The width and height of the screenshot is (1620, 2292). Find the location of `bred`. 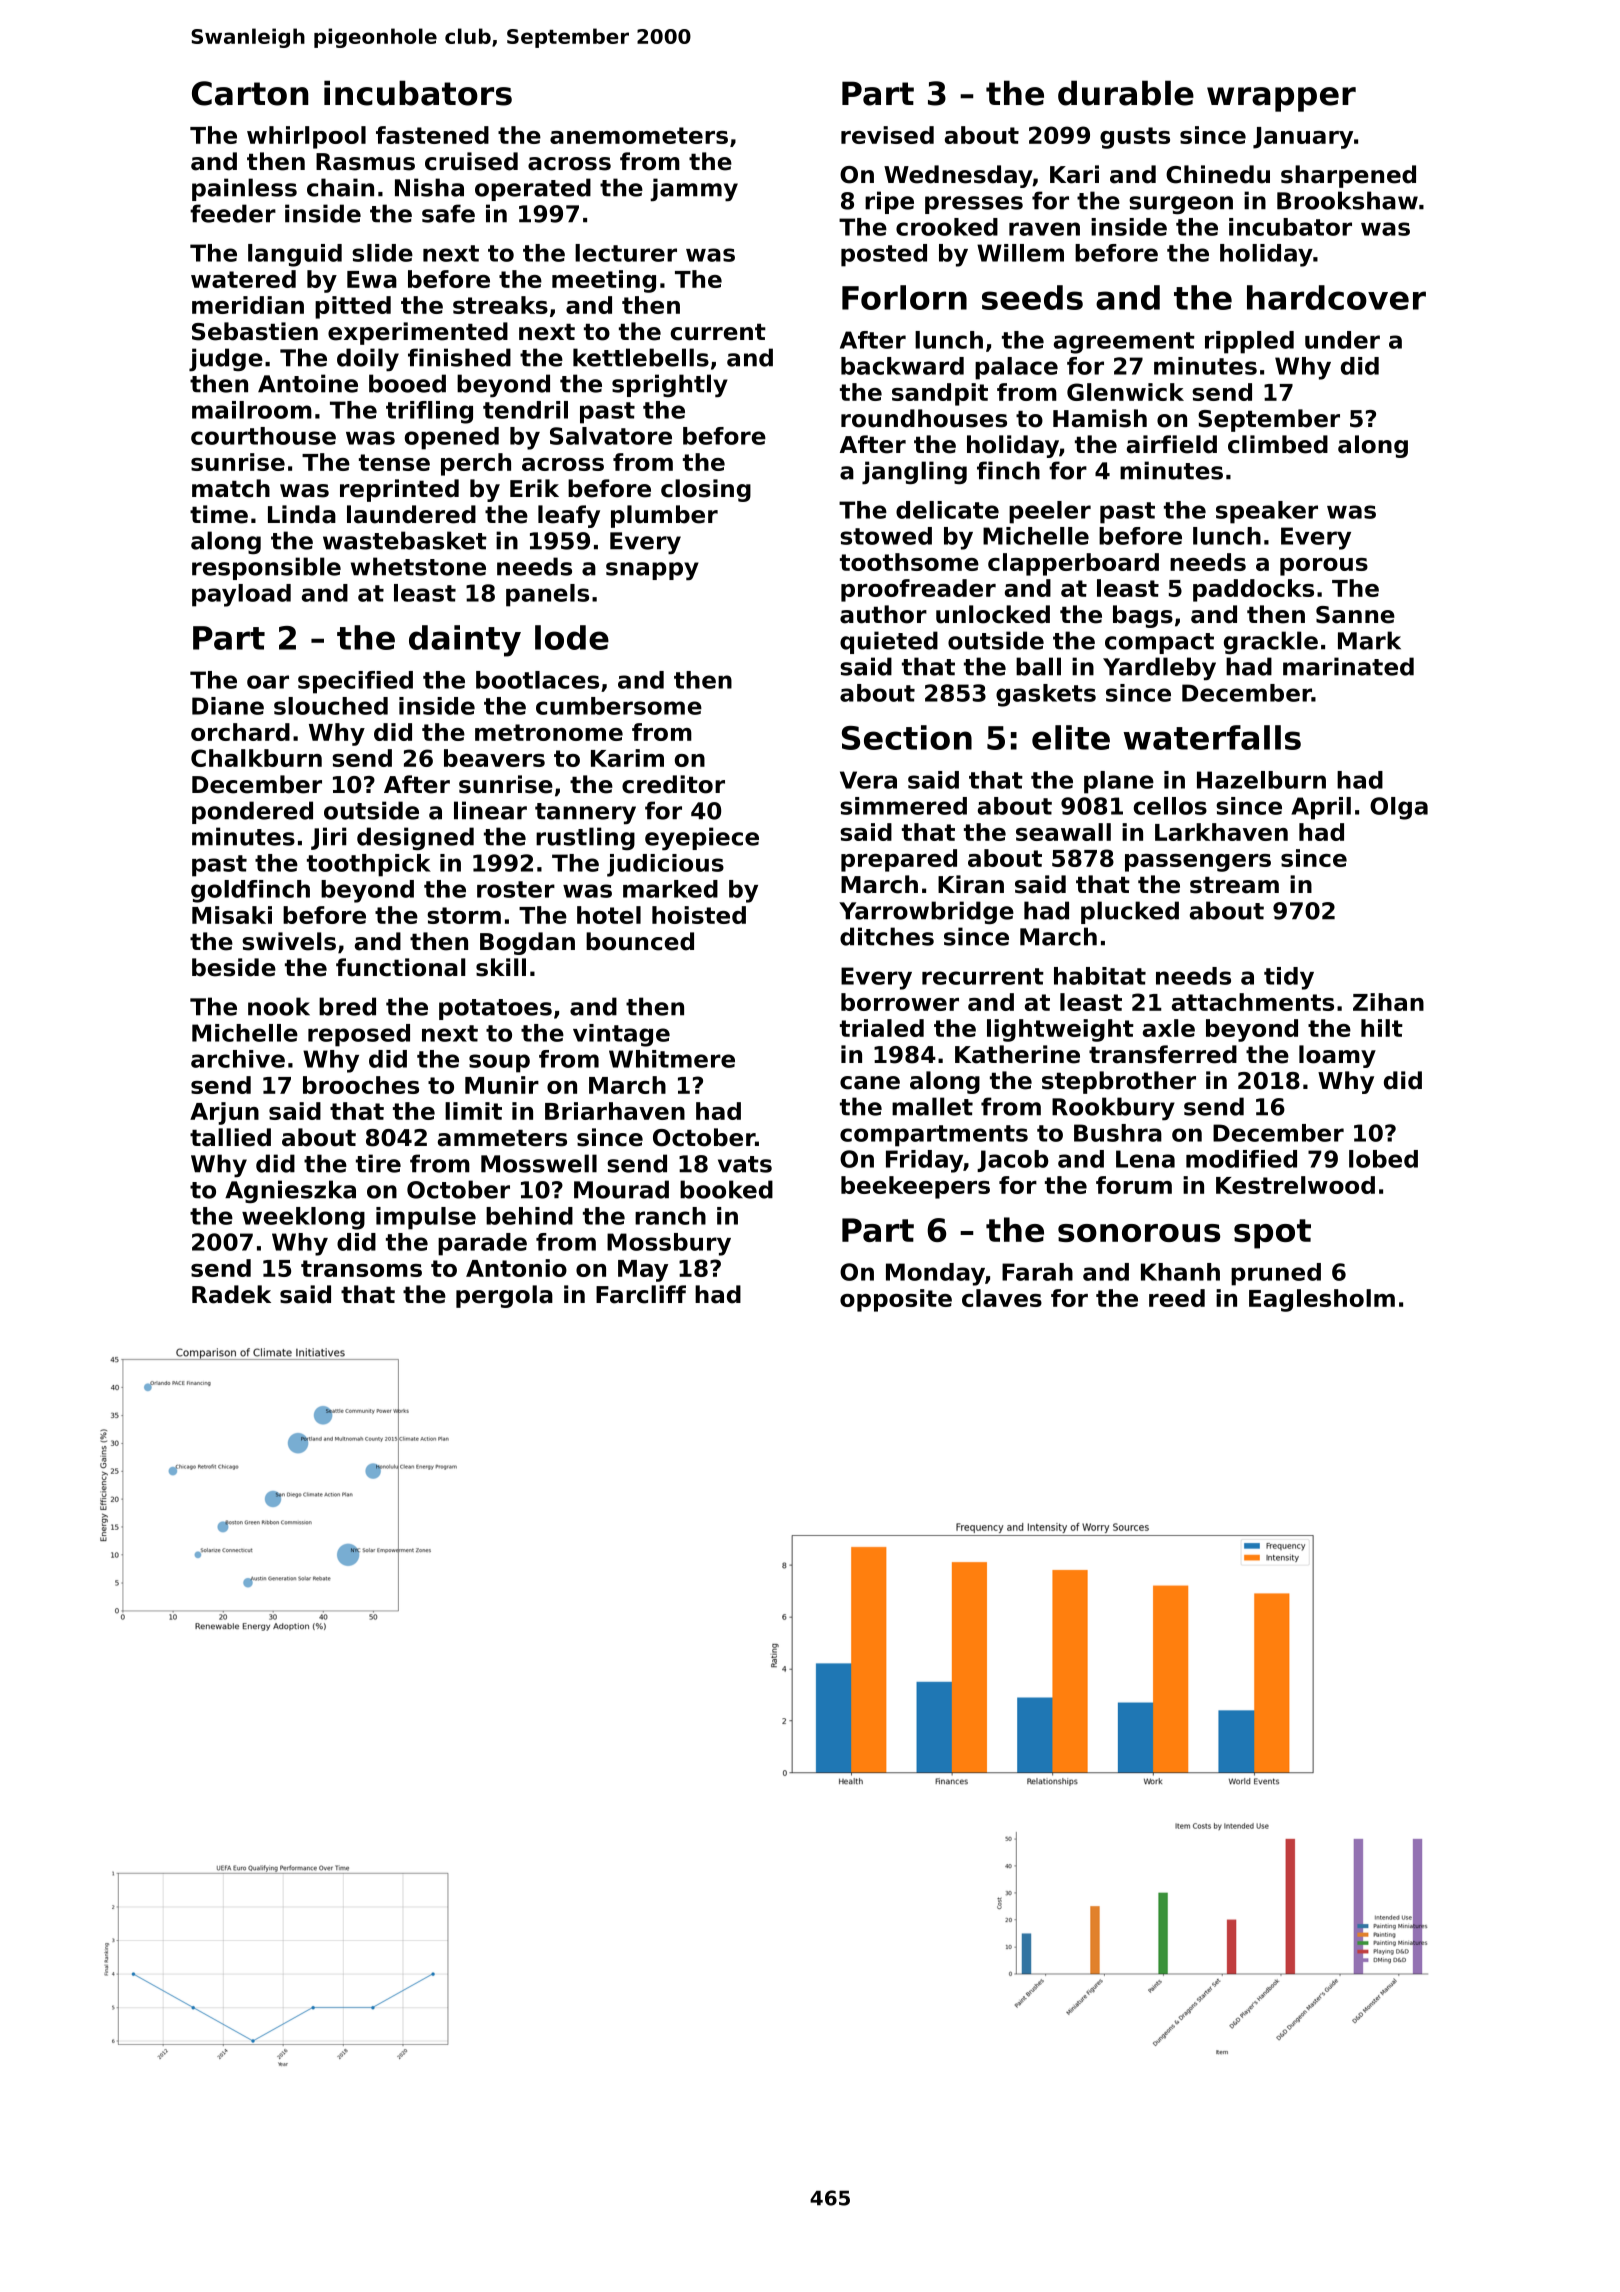

bred is located at coordinates (347, 1006).
